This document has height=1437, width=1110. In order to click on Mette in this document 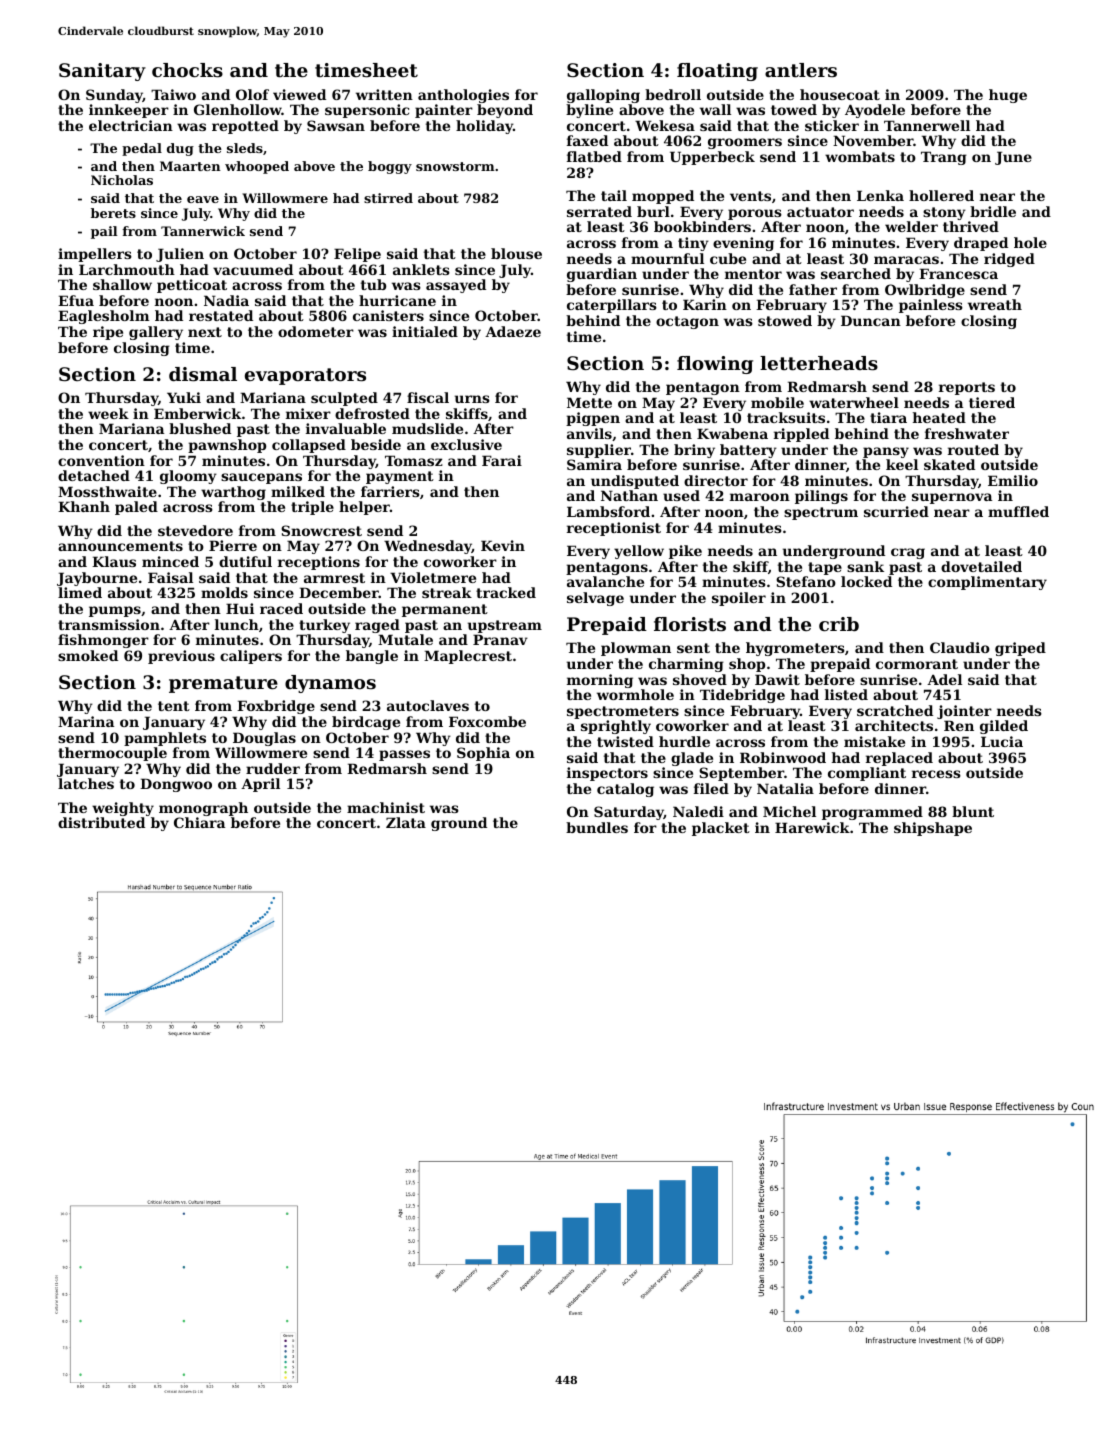, I will do `click(589, 402)`.
